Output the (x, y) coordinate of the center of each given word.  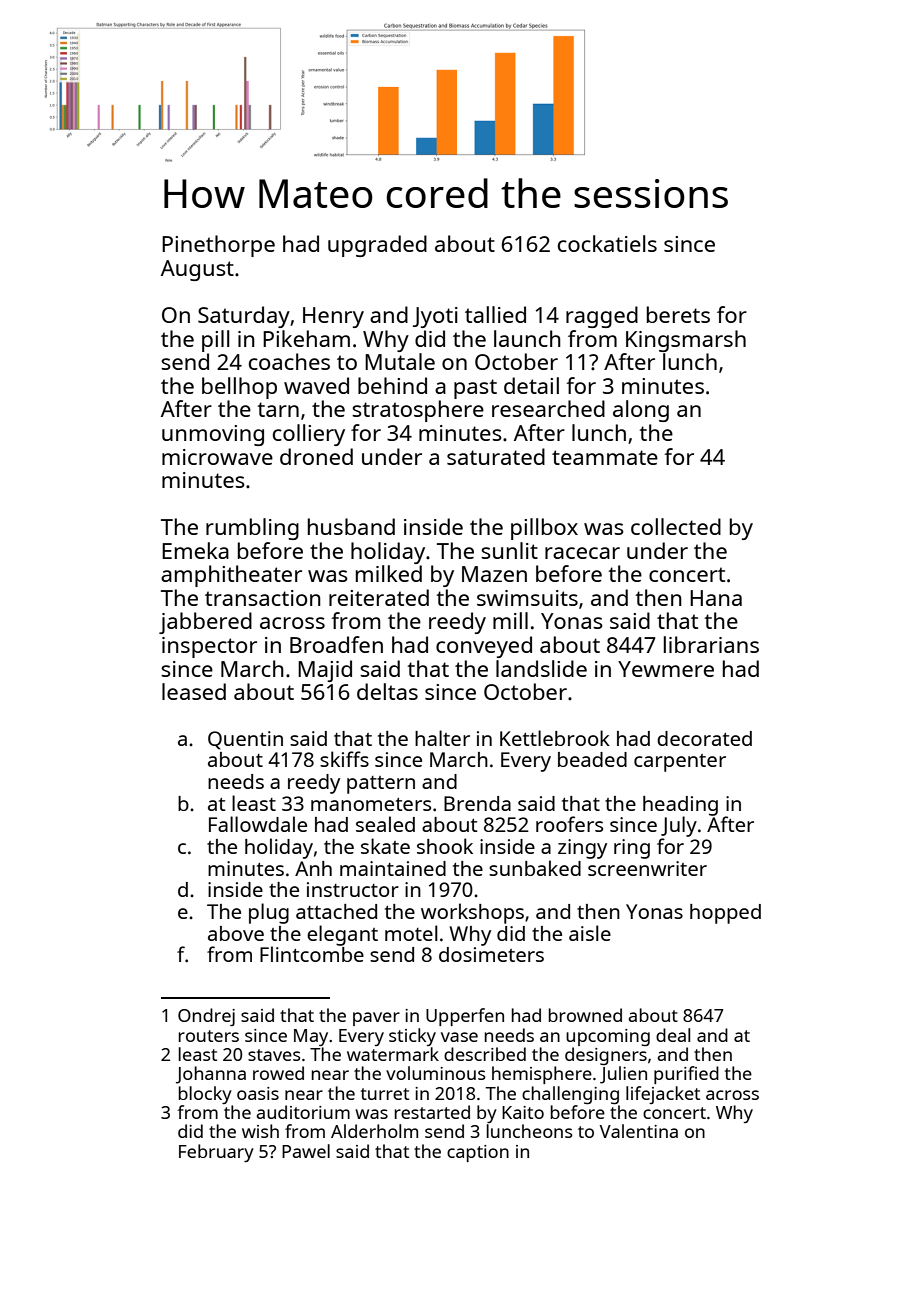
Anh (313, 868)
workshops (472, 913)
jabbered (205, 623)
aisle (590, 933)
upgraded (377, 246)
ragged (602, 317)
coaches (289, 361)
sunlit (509, 550)
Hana (716, 598)
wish (260, 1131)
